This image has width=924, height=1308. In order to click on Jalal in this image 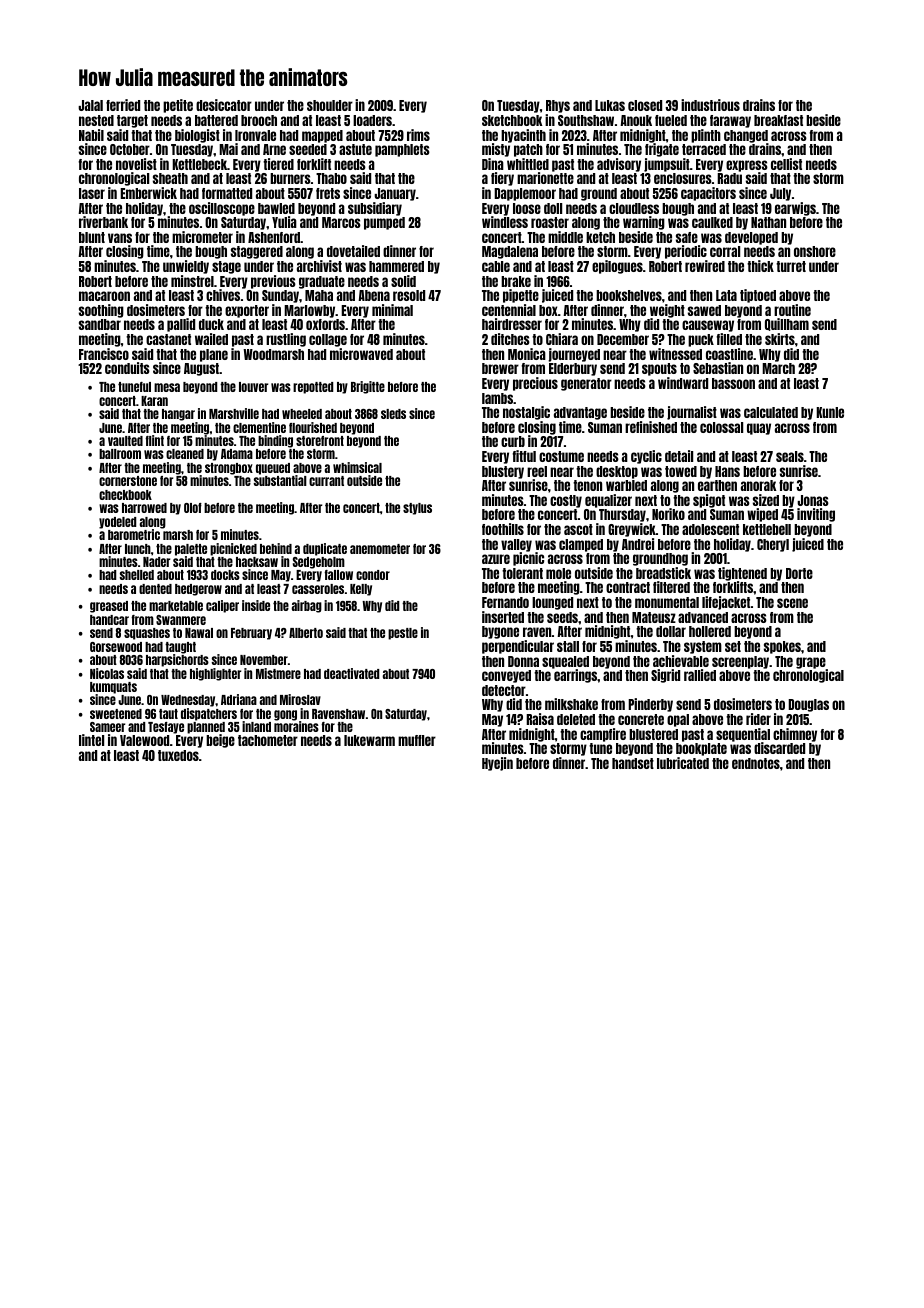, I will do `click(90, 105)`.
